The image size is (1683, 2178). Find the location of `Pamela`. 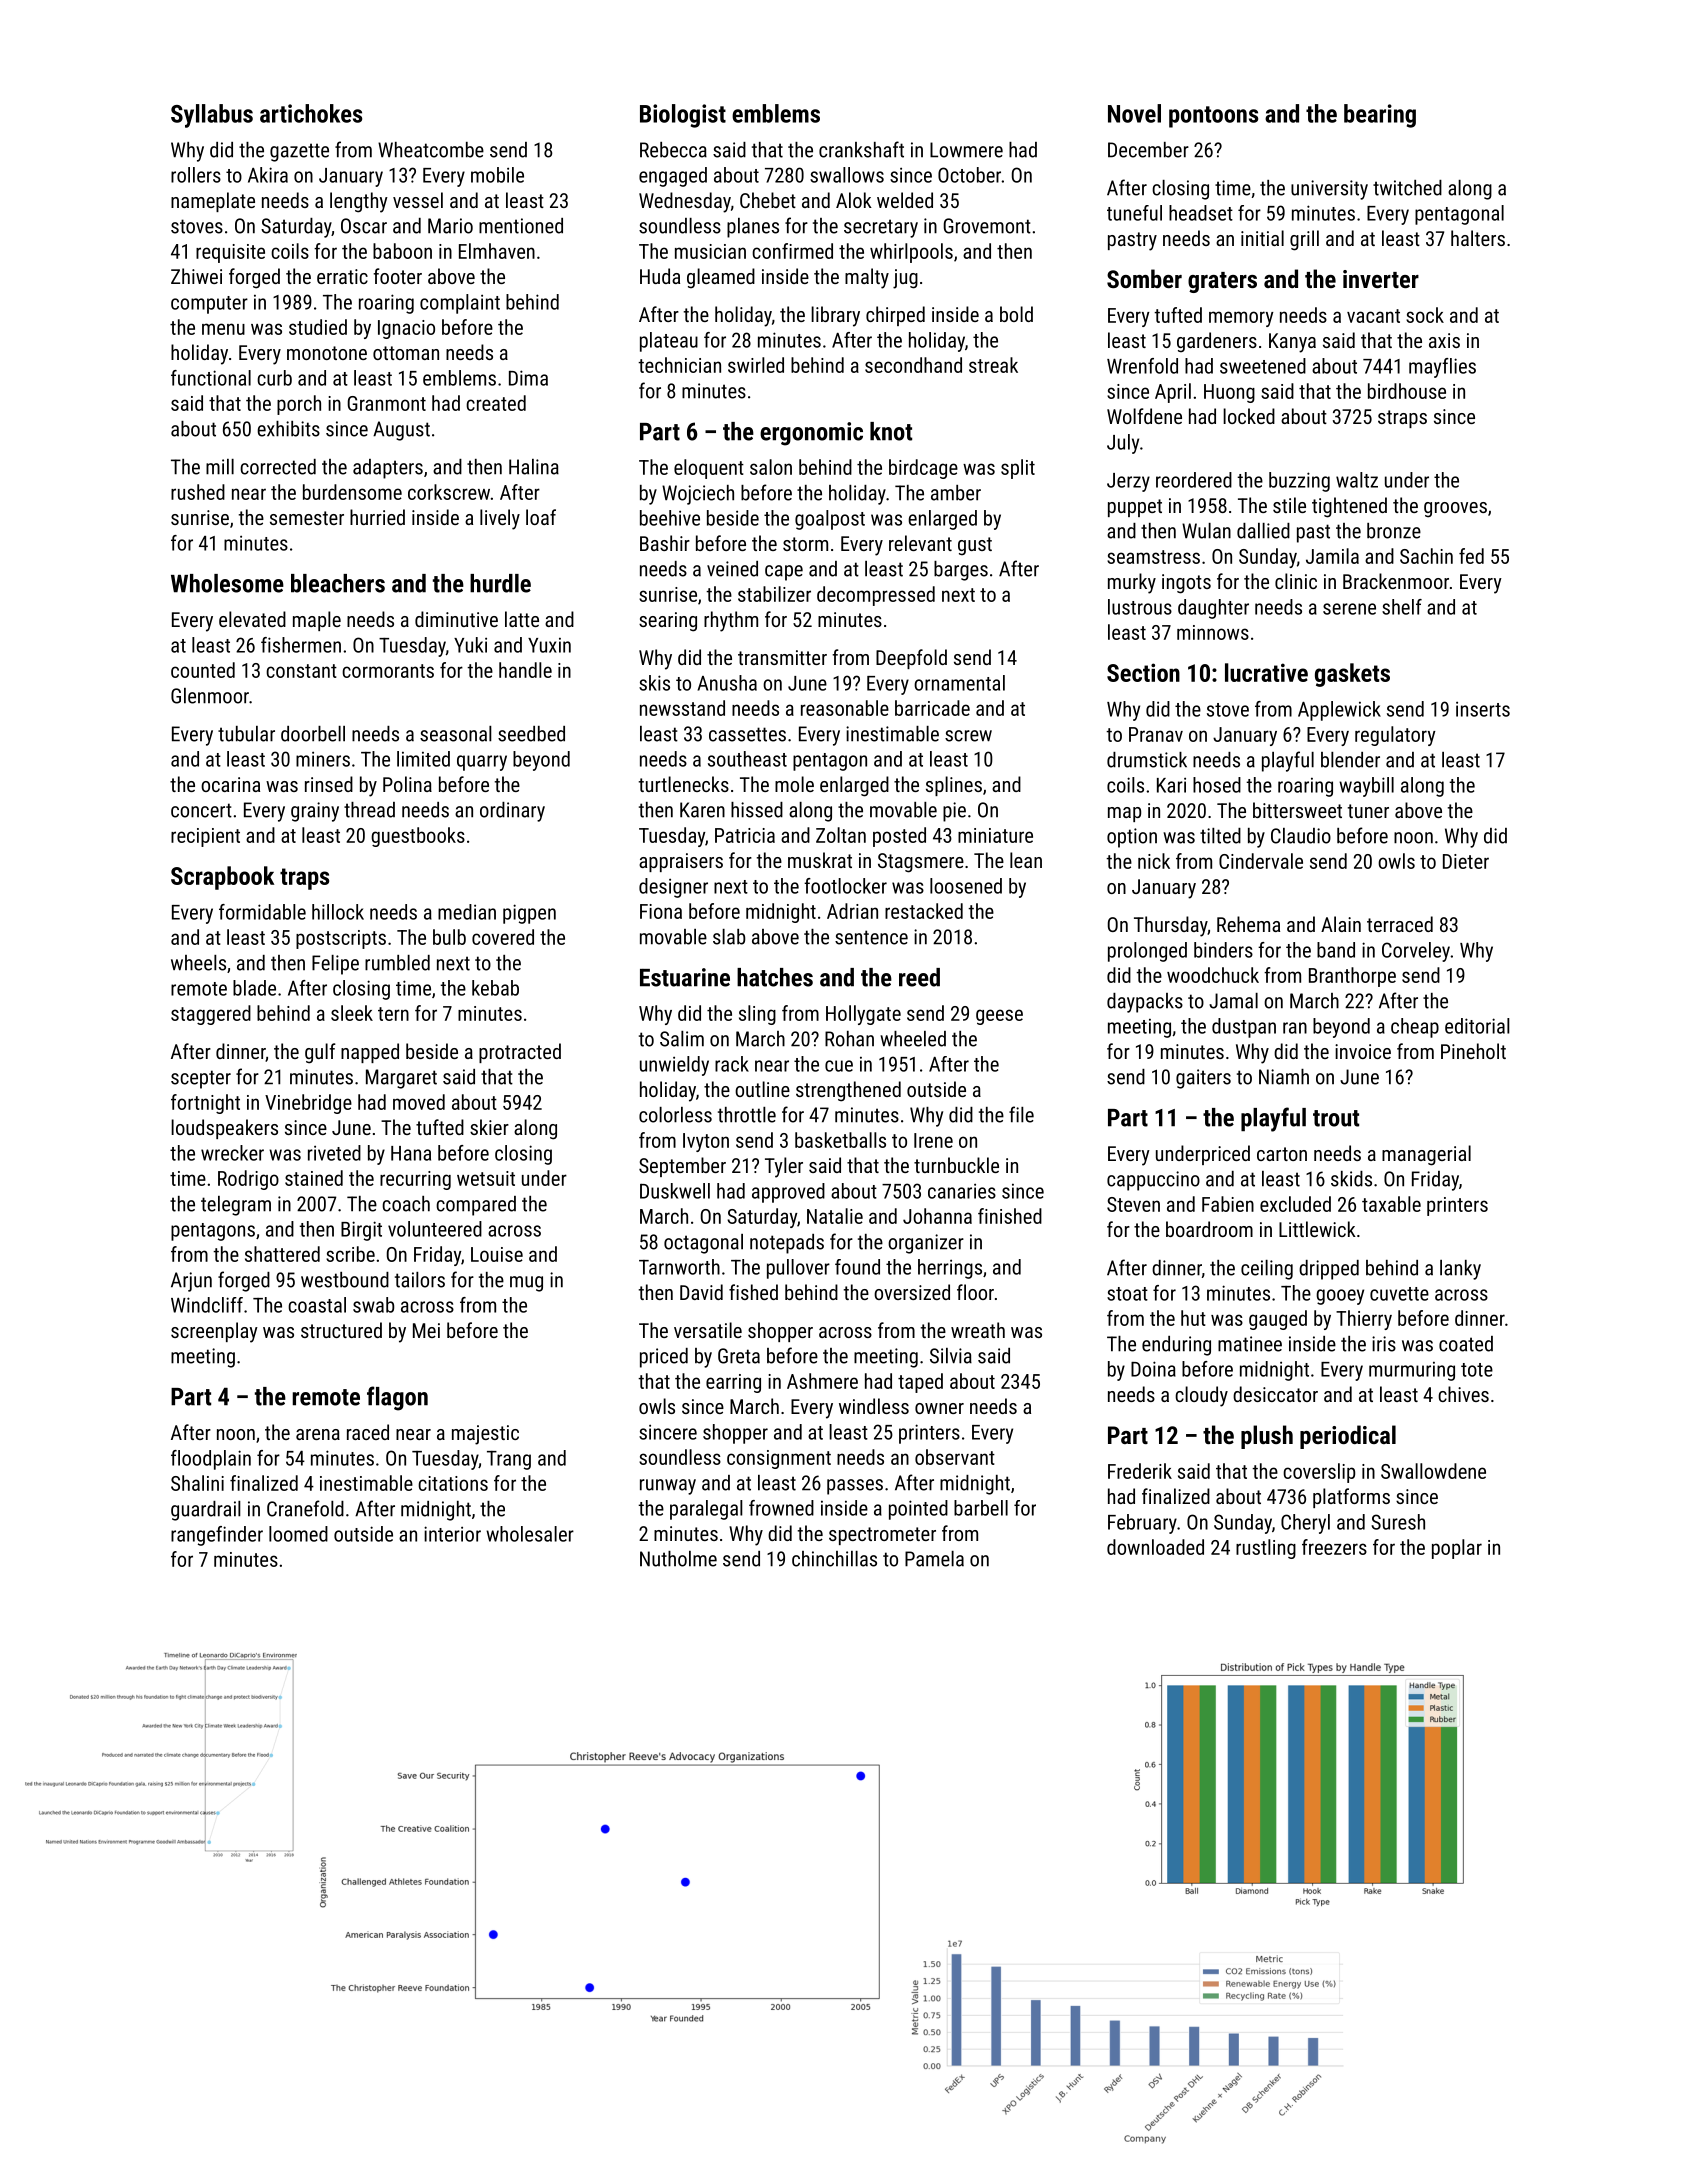

Pamela is located at coordinates (934, 1559).
